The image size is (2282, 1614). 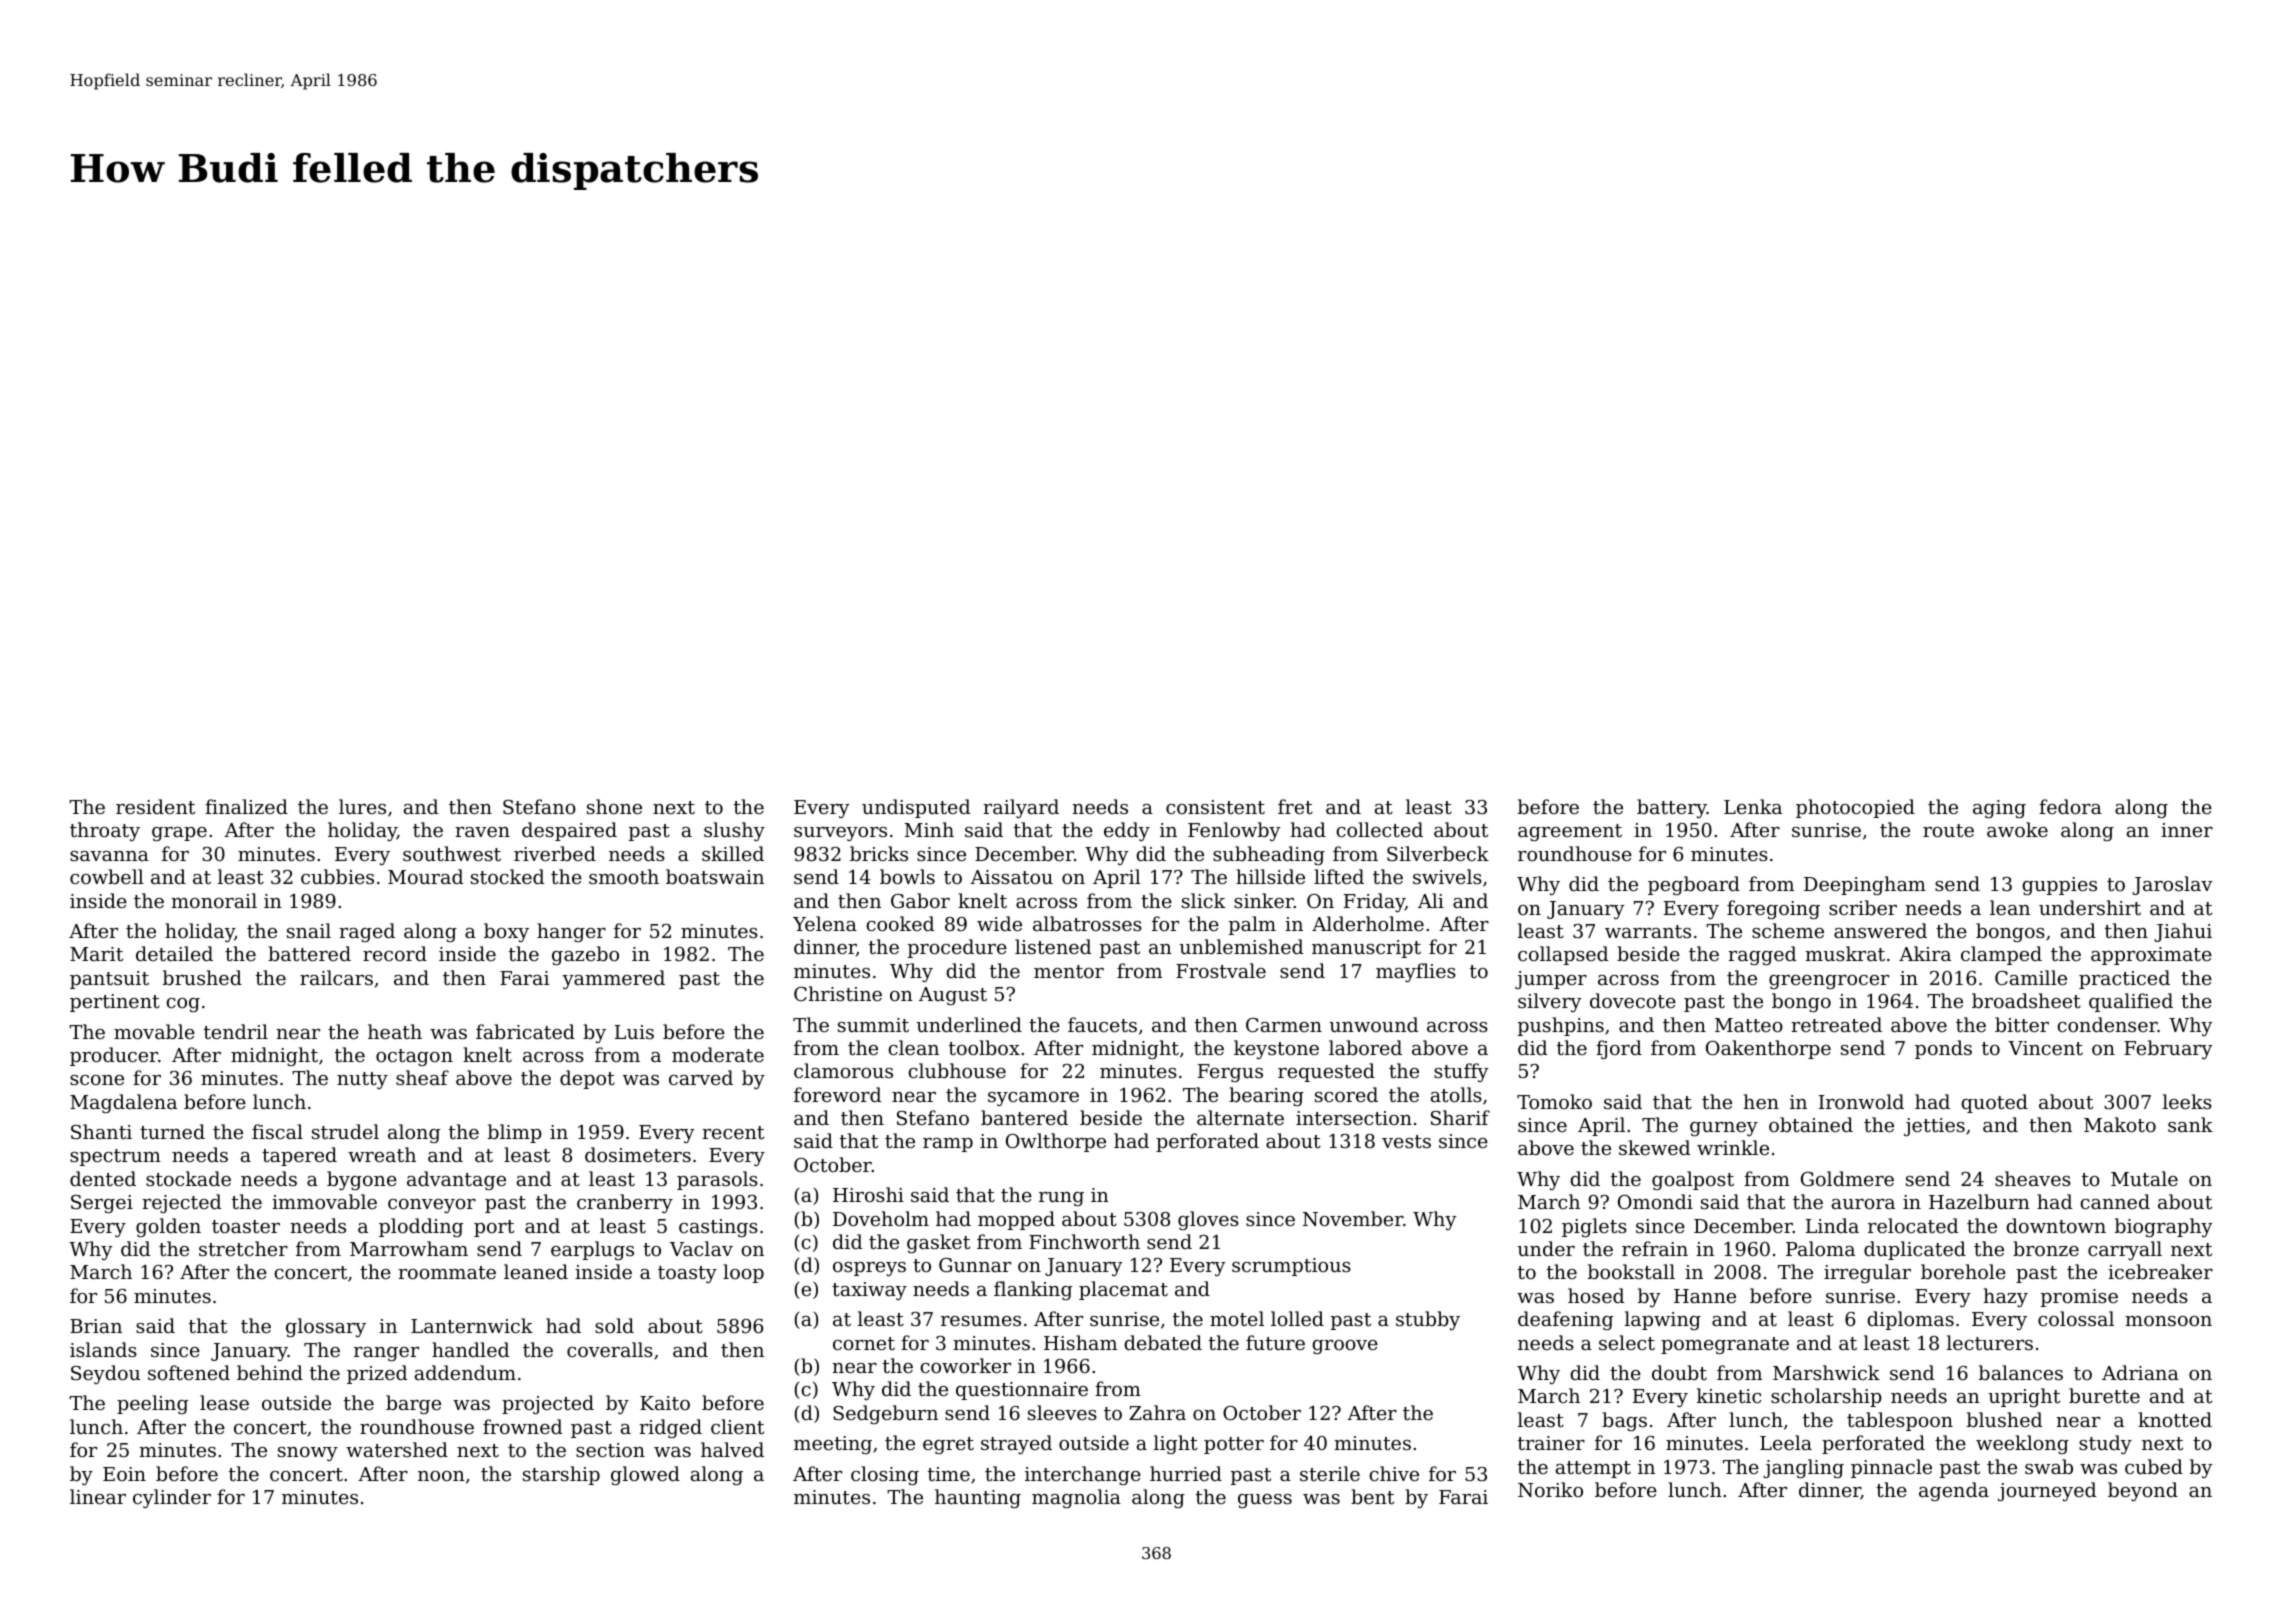 What do you see at coordinates (2046, 1248) in the screenshot?
I see `bronze` at bounding box center [2046, 1248].
